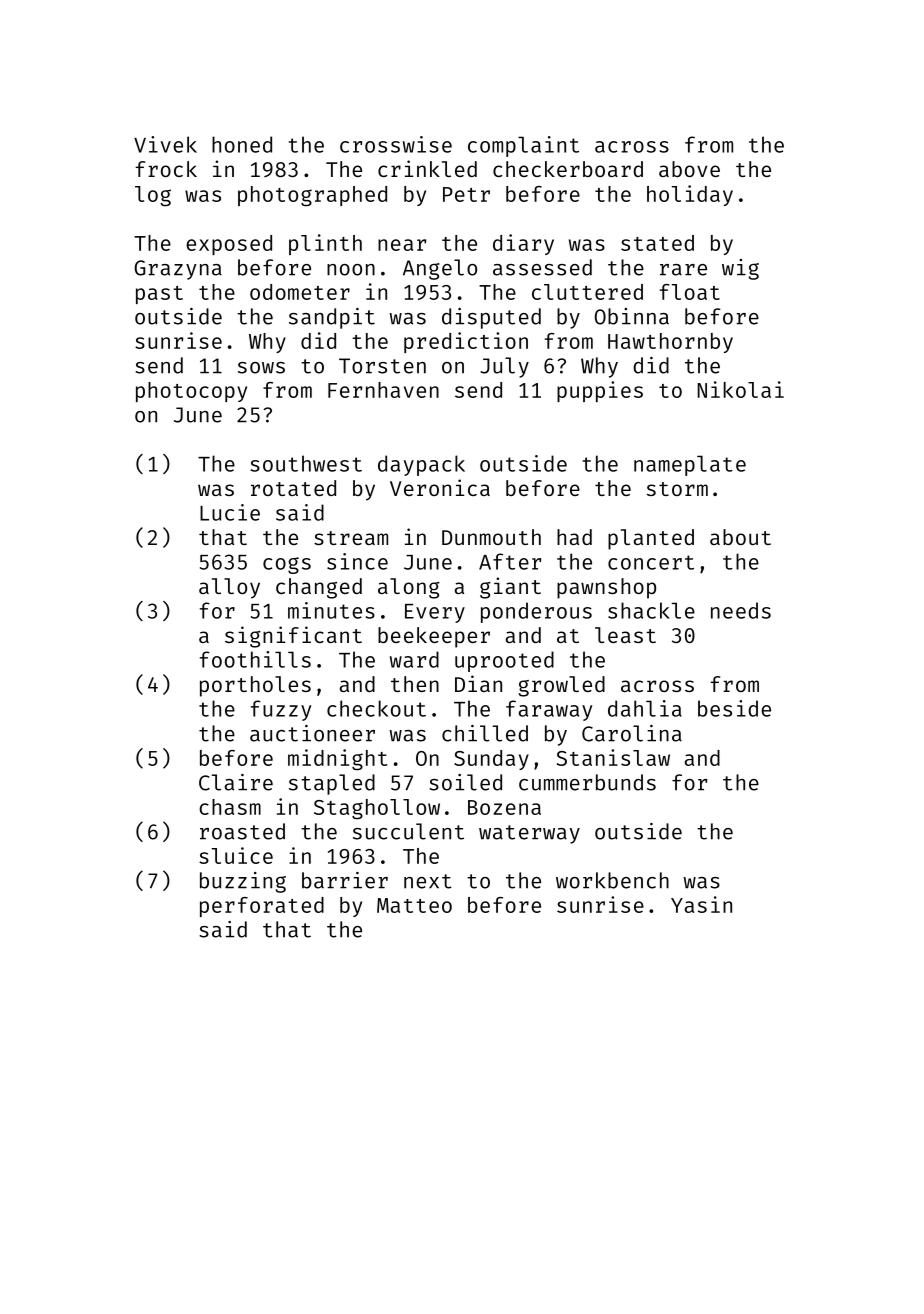 The image size is (924, 1314). I want to click on ponderous, so click(536, 612).
